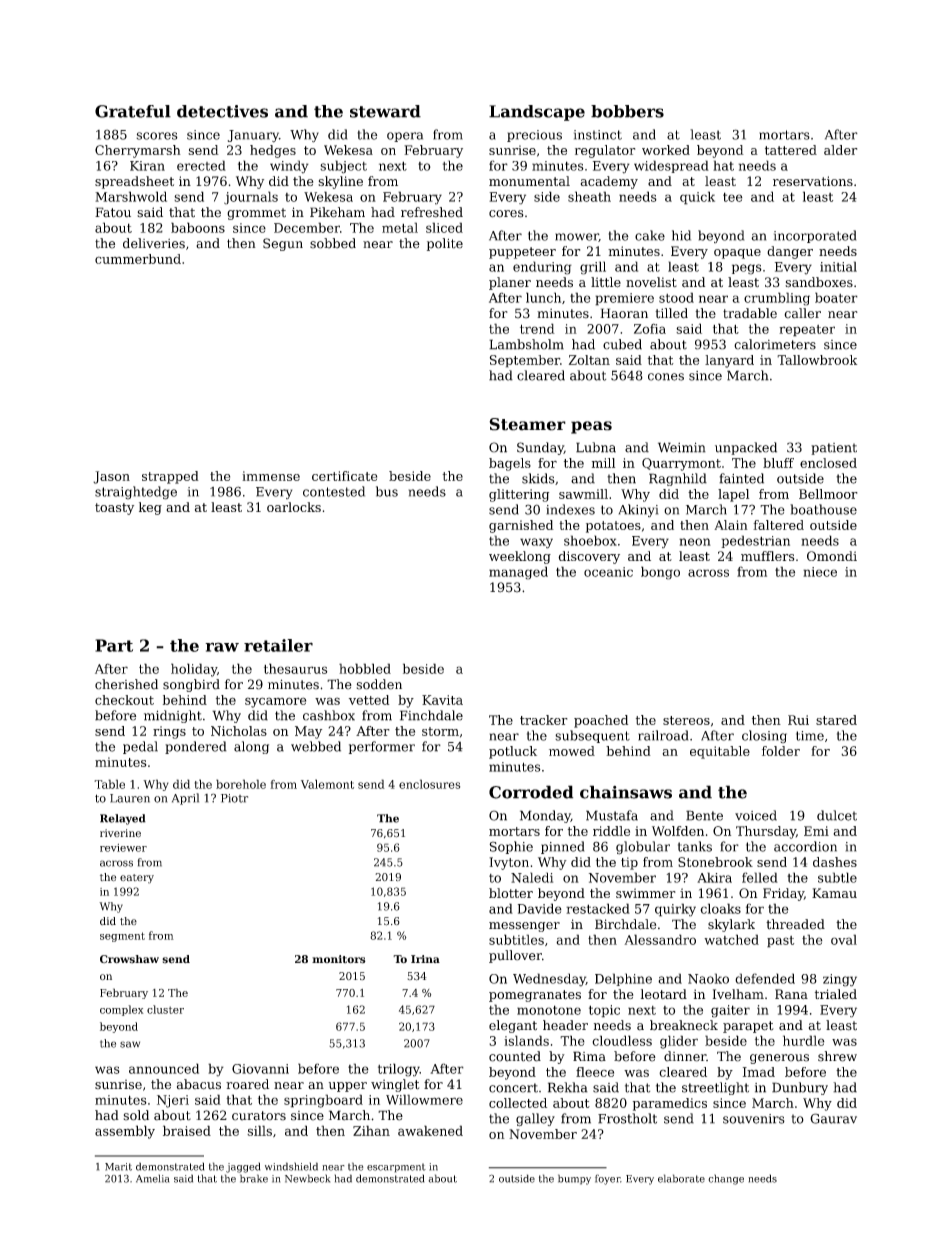 The image size is (952, 1233). Describe the element at coordinates (535, 1120) in the screenshot. I see `galley` at that location.
